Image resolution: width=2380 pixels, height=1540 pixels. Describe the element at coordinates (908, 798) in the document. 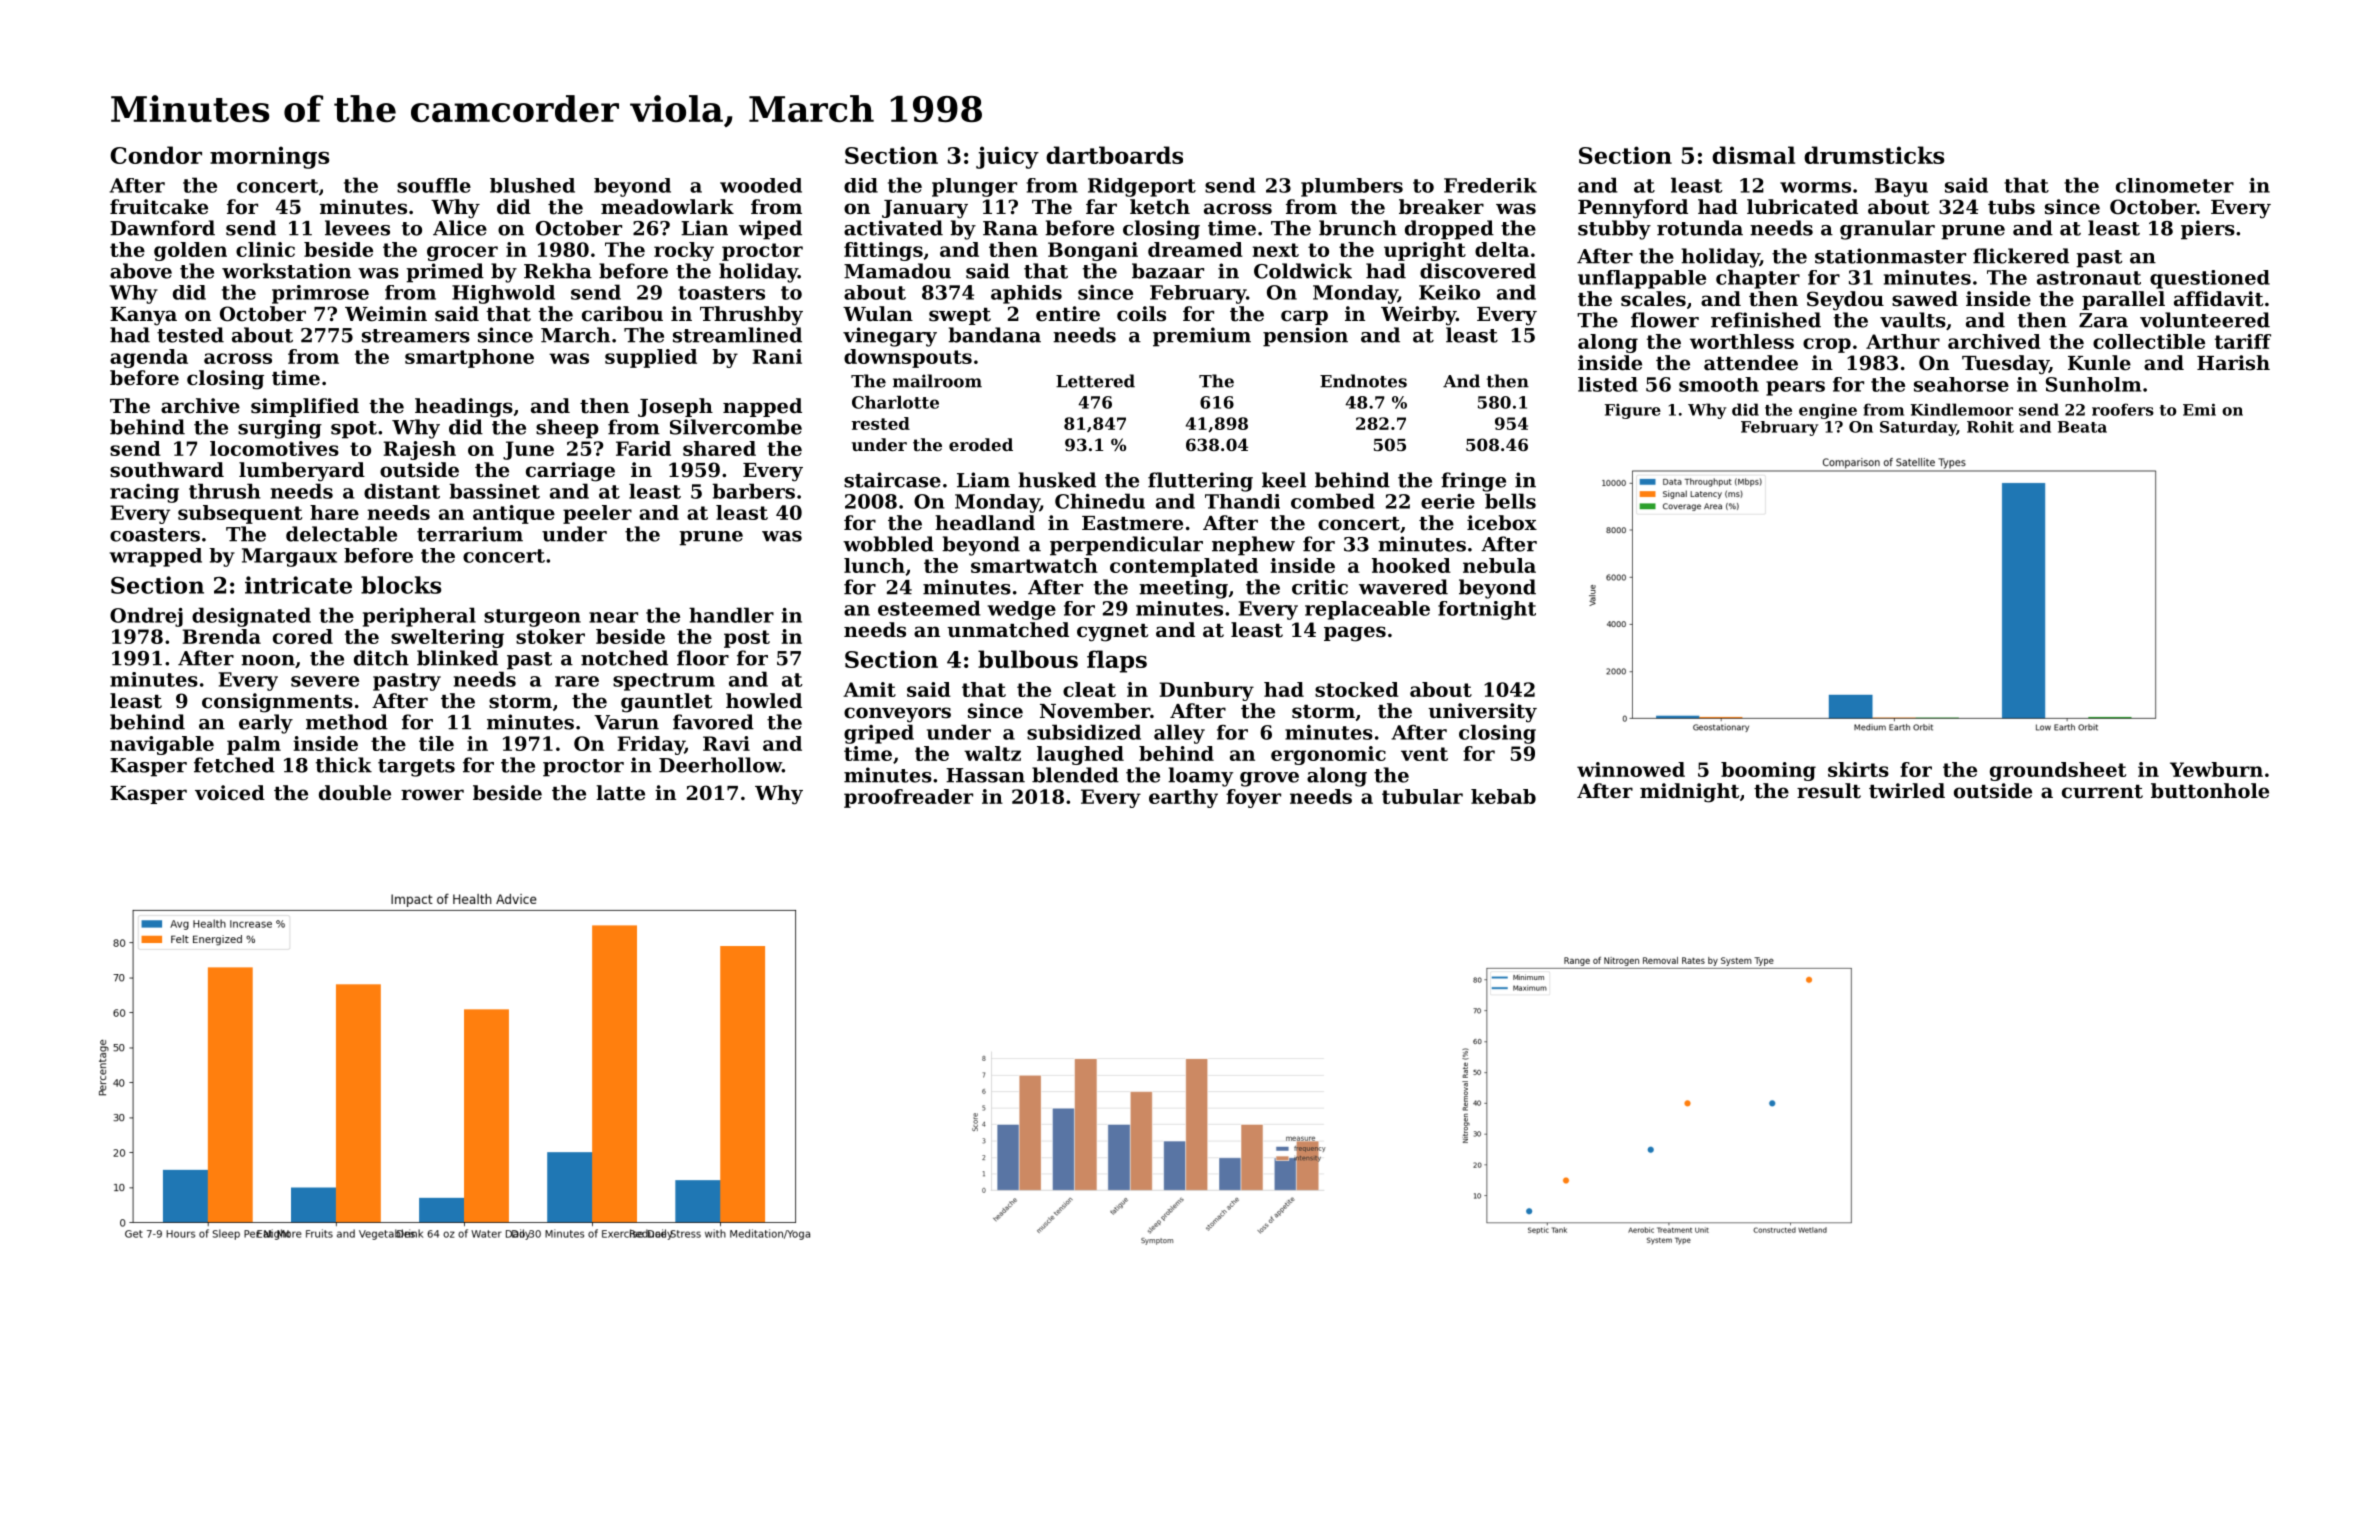

I see `proofreader` at that location.
